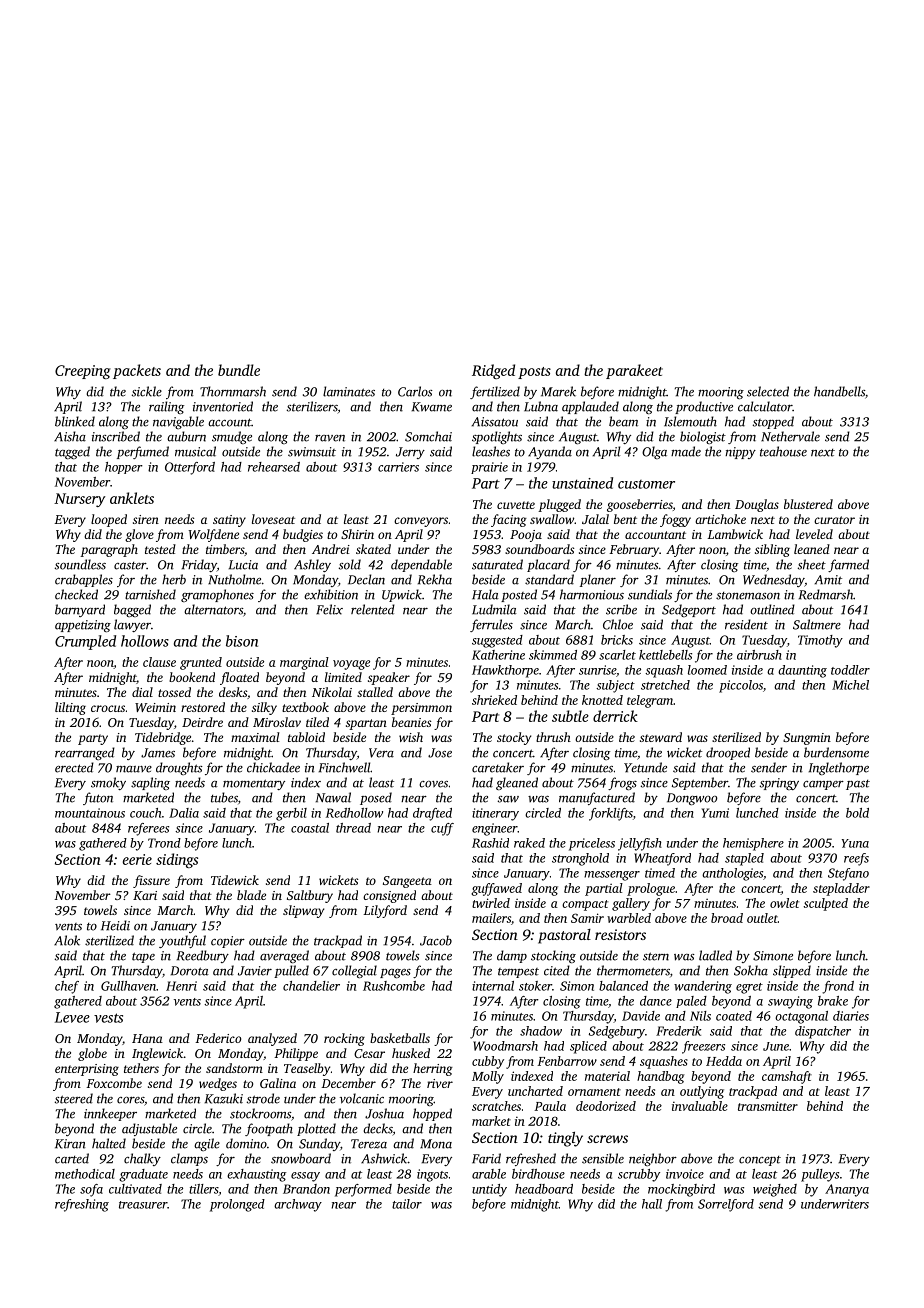 The height and width of the image is (1308, 924). What do you see at coordinates (757, 505) in the image?
I see `Douglas` at bounding box center [757, 505].
